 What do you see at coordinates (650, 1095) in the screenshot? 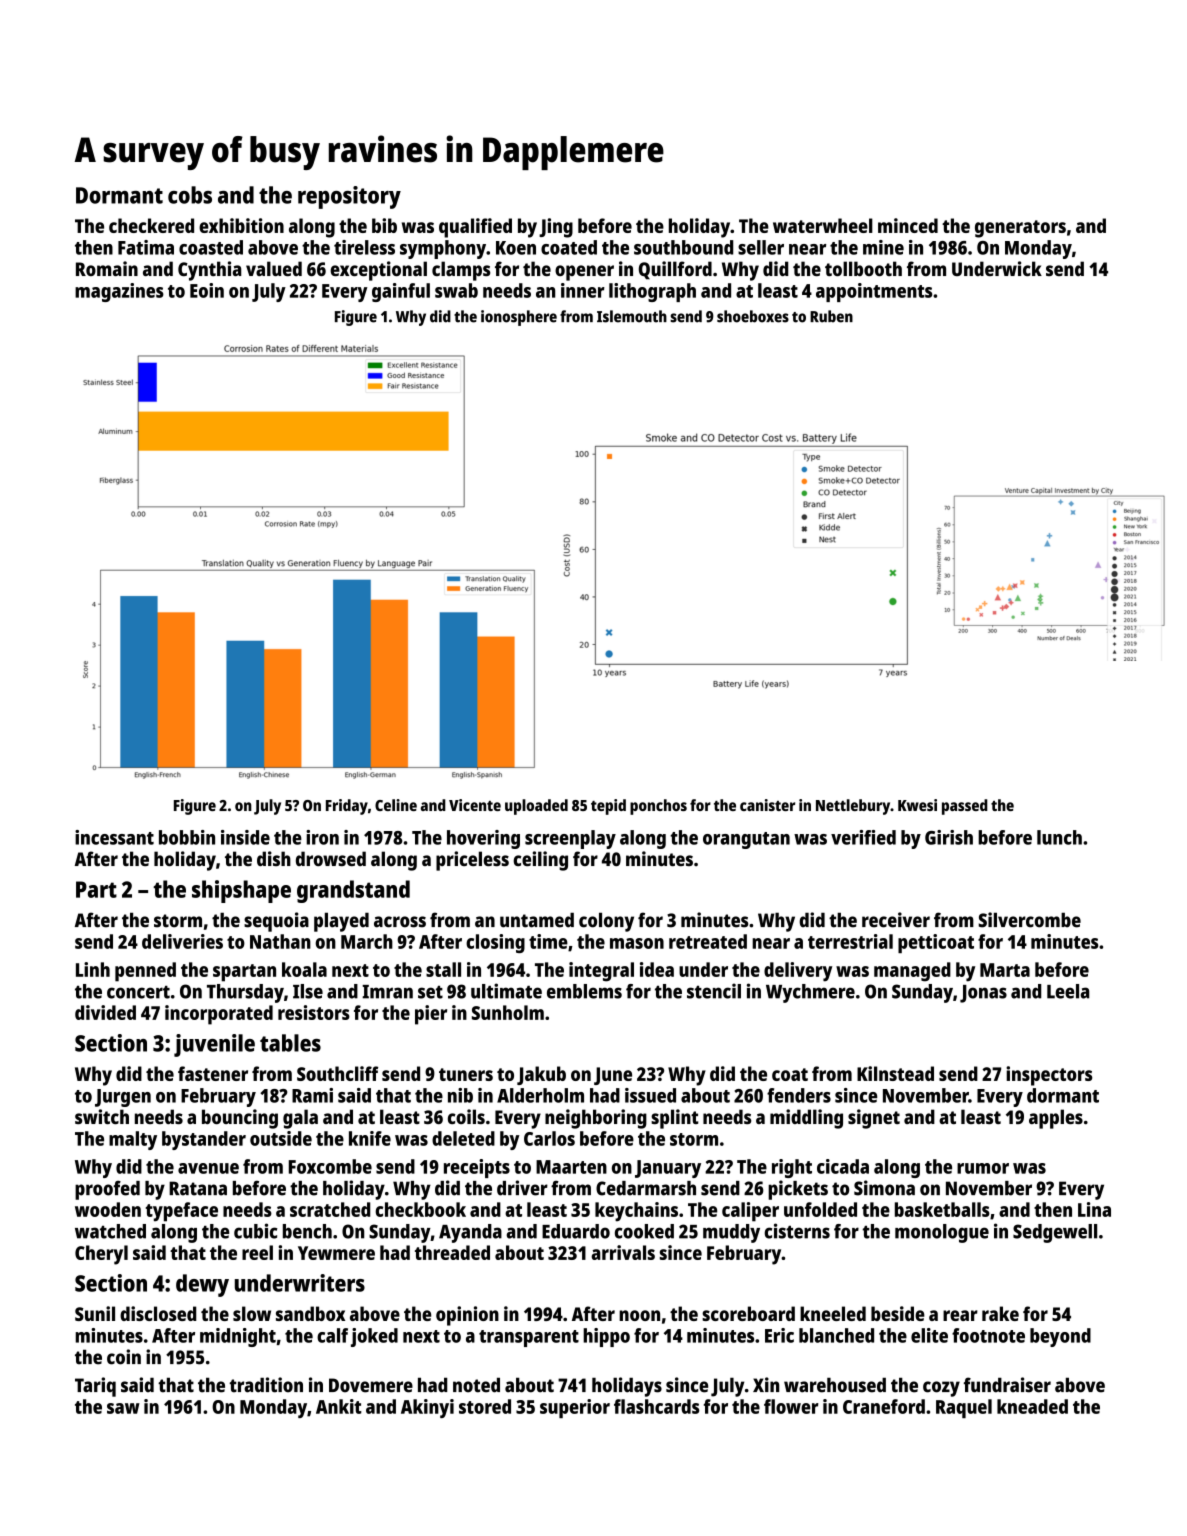
I see `issued` at bounding box center [650, 1095].
